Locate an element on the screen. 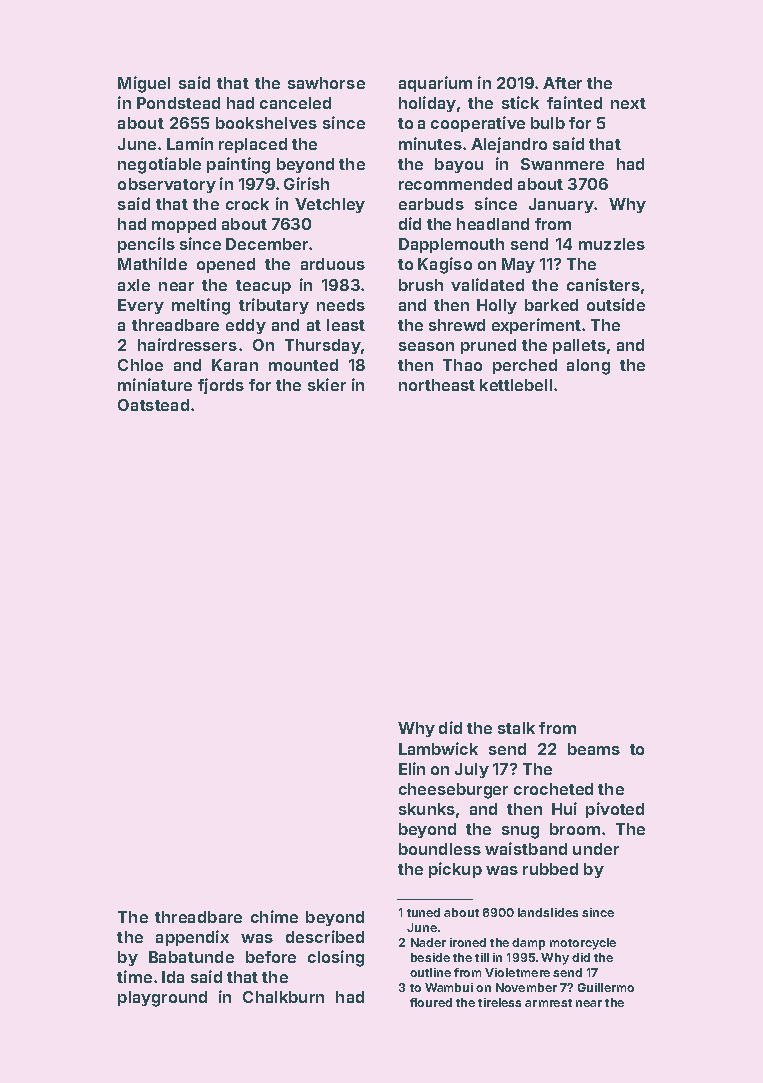  crock is located at coordinates (247, 204).
